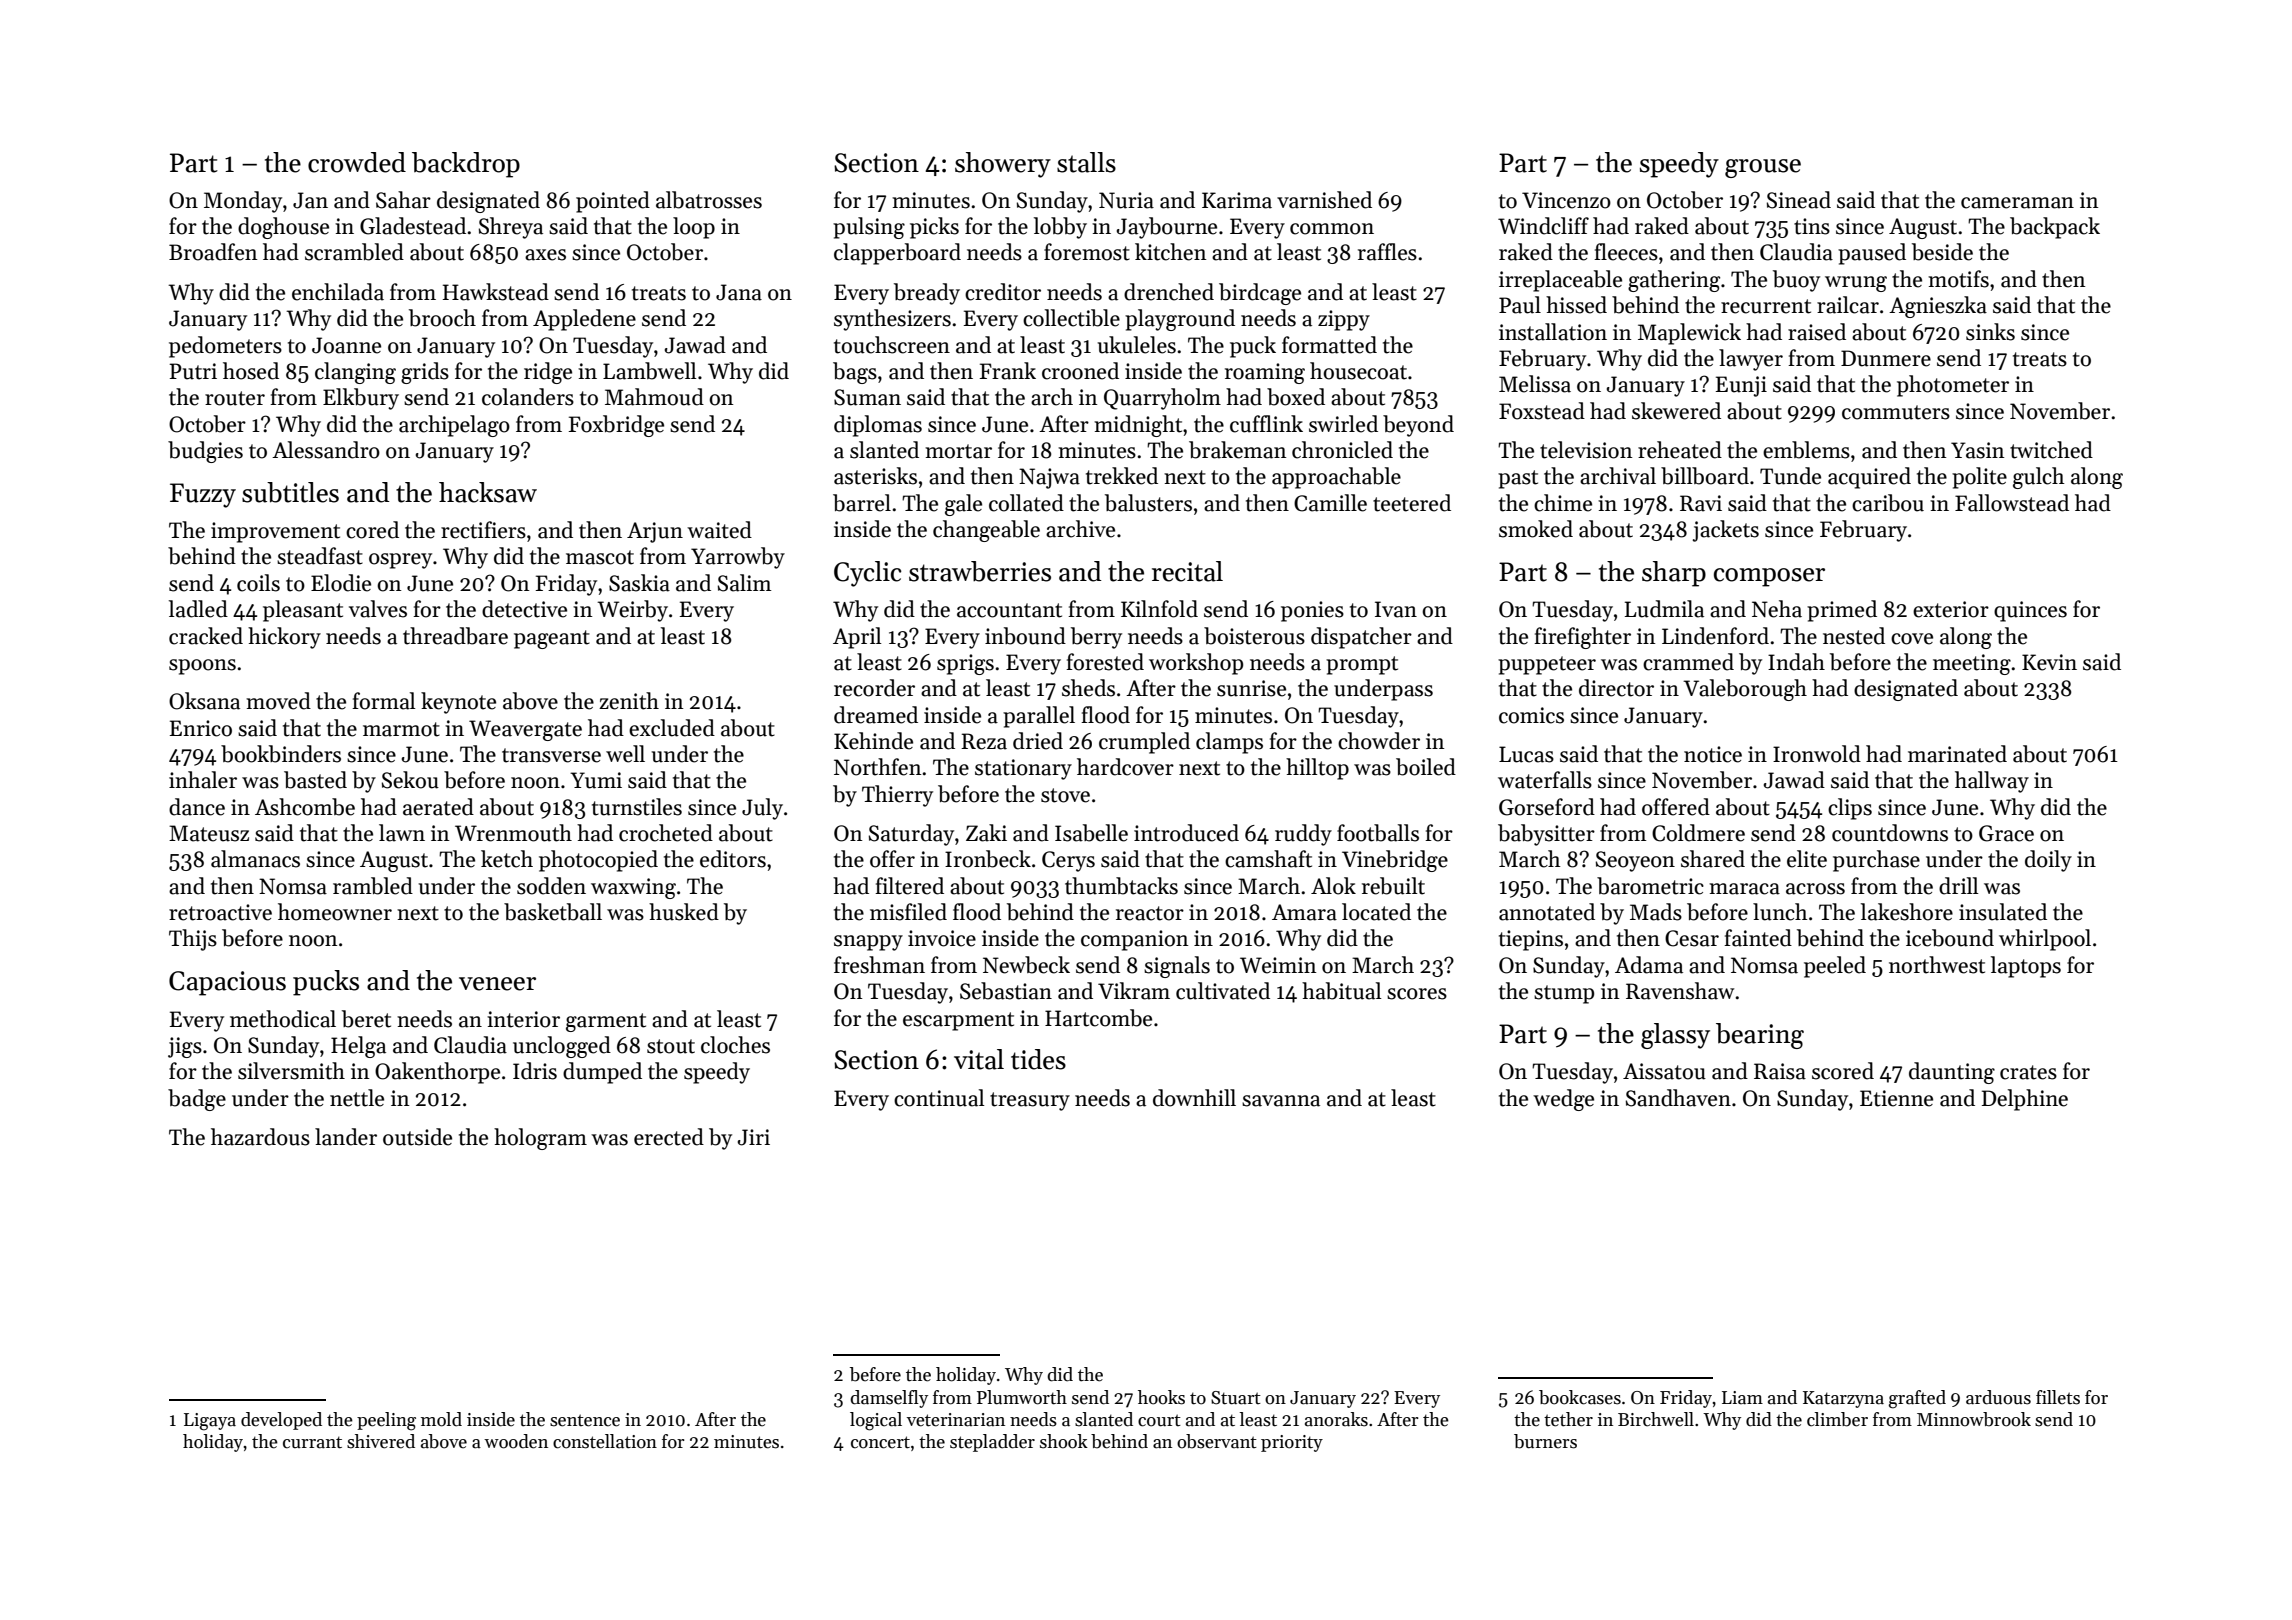  I want to click on clapperboard, so click(897, 254).
